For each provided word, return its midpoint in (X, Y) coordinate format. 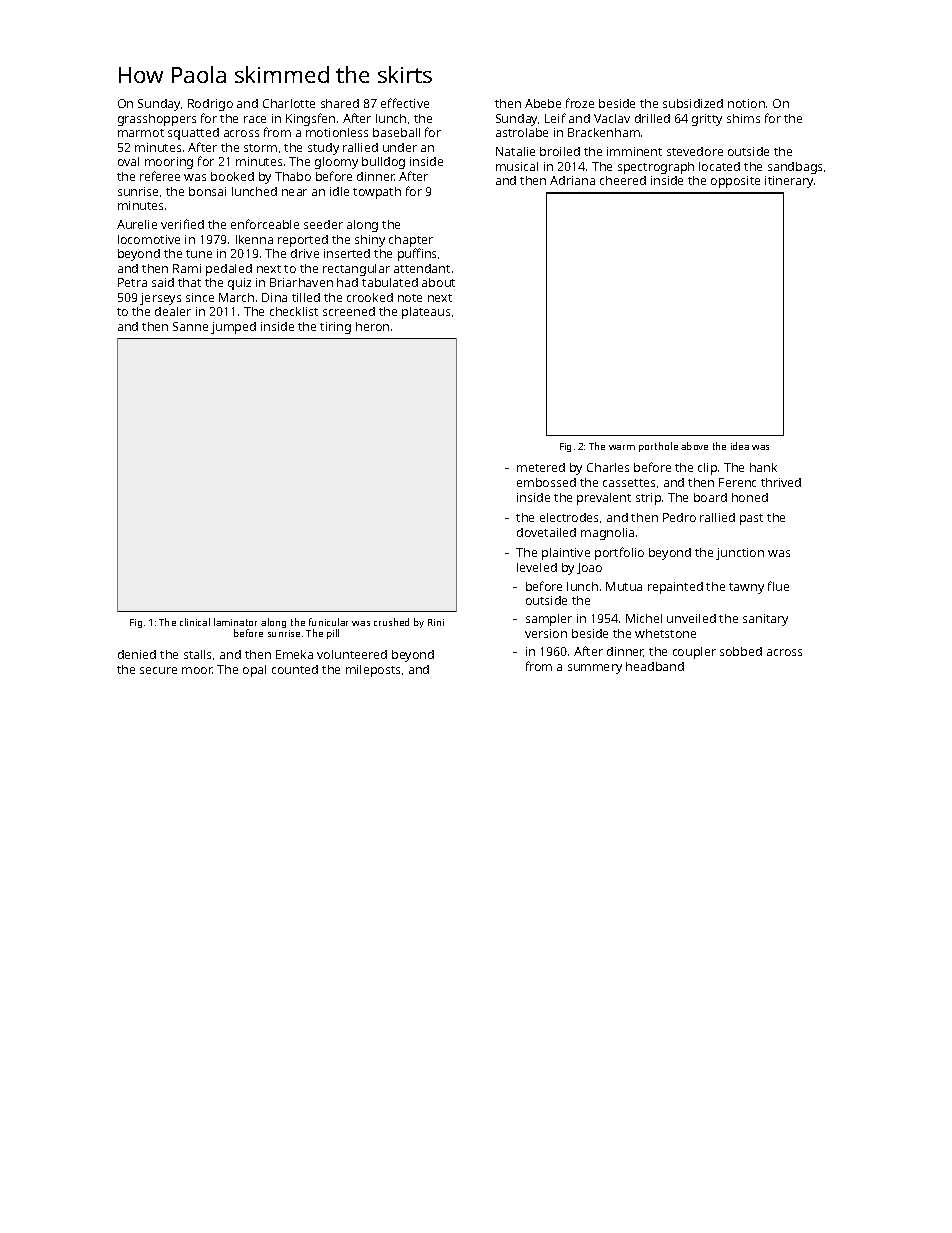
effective (405, 103)
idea (740, 446)
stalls (197, 654)
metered (541, 467)
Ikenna (254, 239)
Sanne (190, 326)
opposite (735, 182)
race (255, 119)
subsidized (693, 103)
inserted (347, 253)
